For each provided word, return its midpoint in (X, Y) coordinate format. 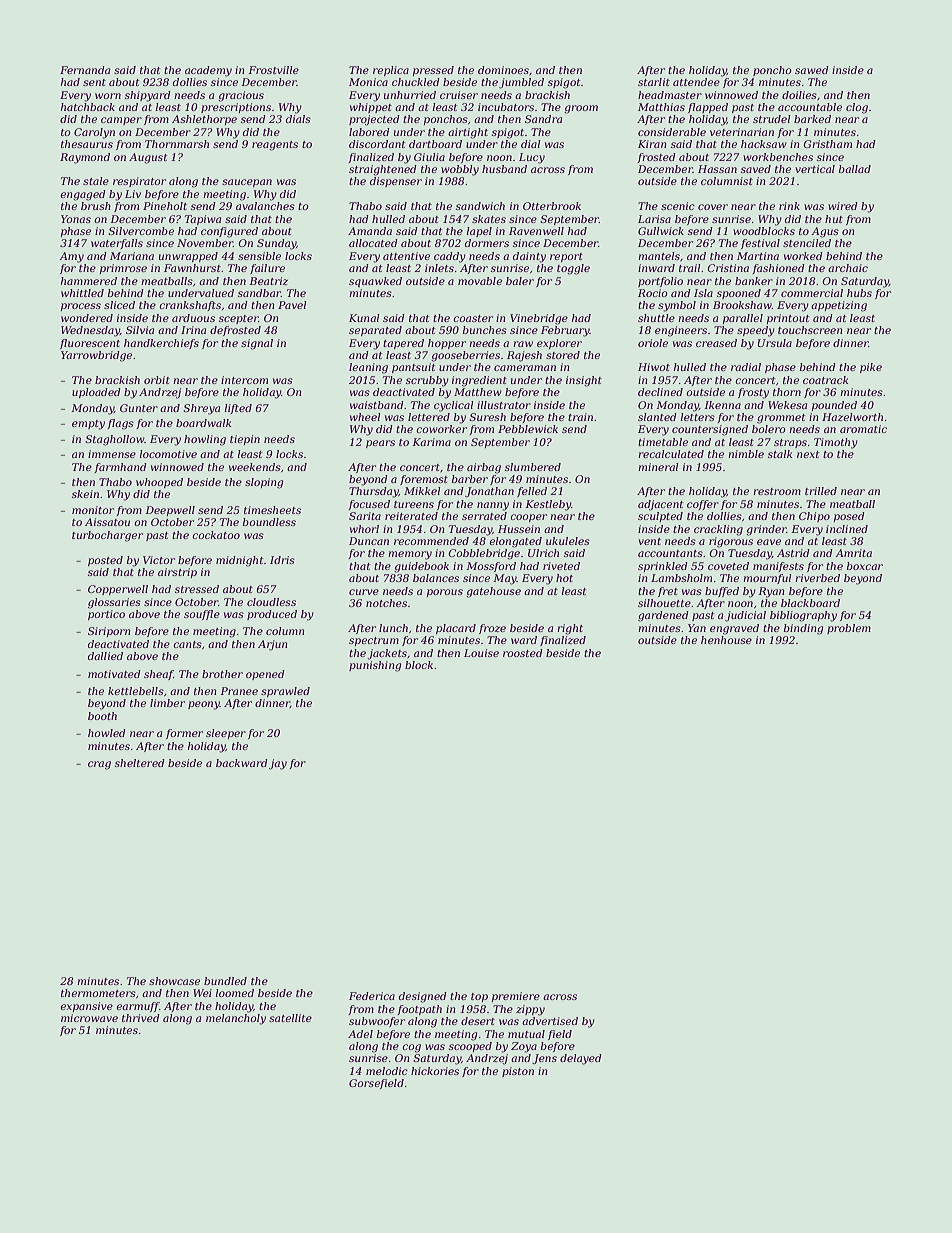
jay (278, 764)
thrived (141, 1018)
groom (581, 109)
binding (803, 629)
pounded (834, 406)
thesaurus (87, 144)
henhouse (726, 640)
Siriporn (109, 632)
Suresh (487, 417)
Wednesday (90, 331)
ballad (855, 169)
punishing (375, 666)
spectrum (374, 641)
